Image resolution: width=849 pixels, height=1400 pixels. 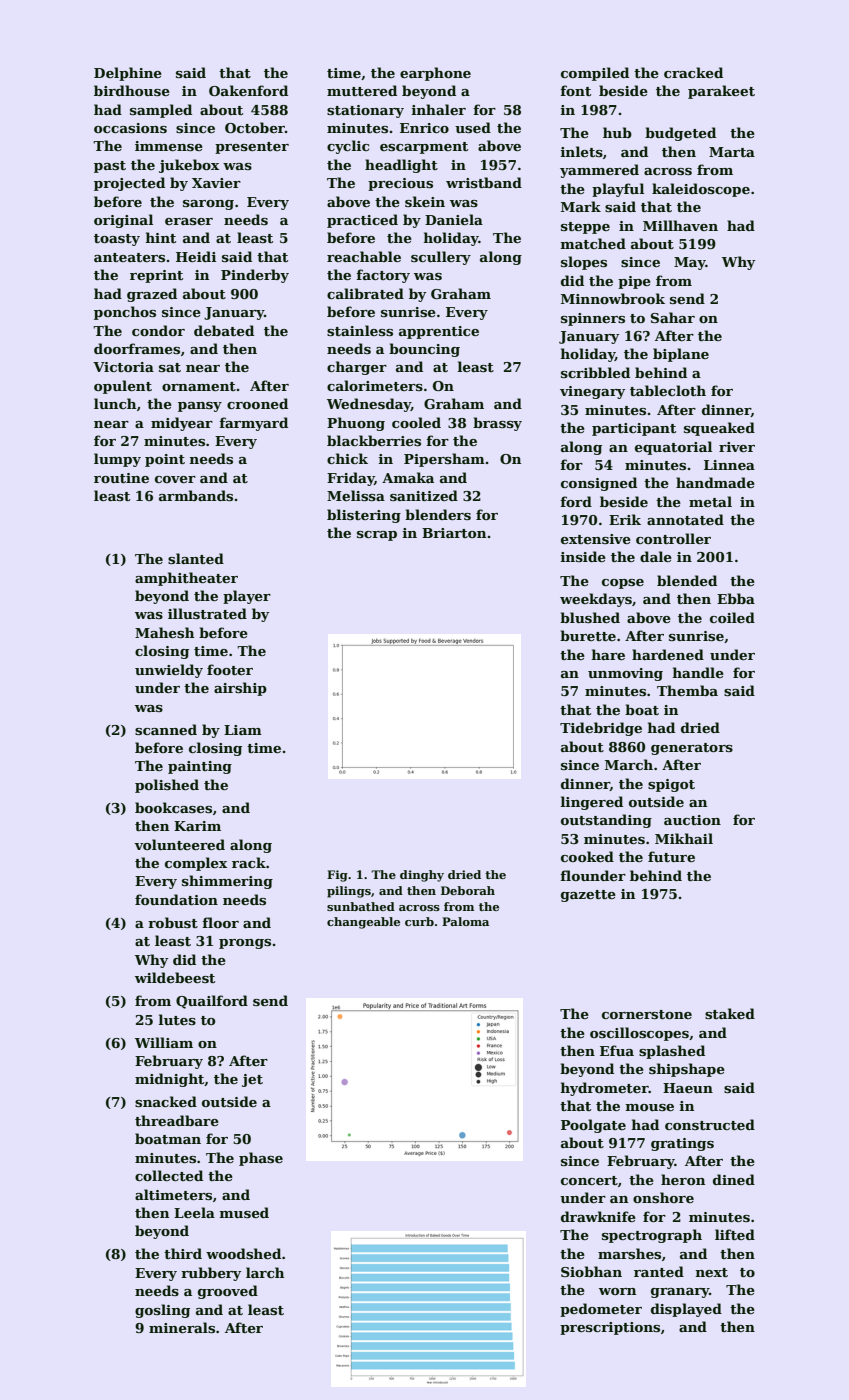 What do you see at coordinates (591, 1271) in the page?
I see `Siobhan` at bounding box center [591, 1271].
